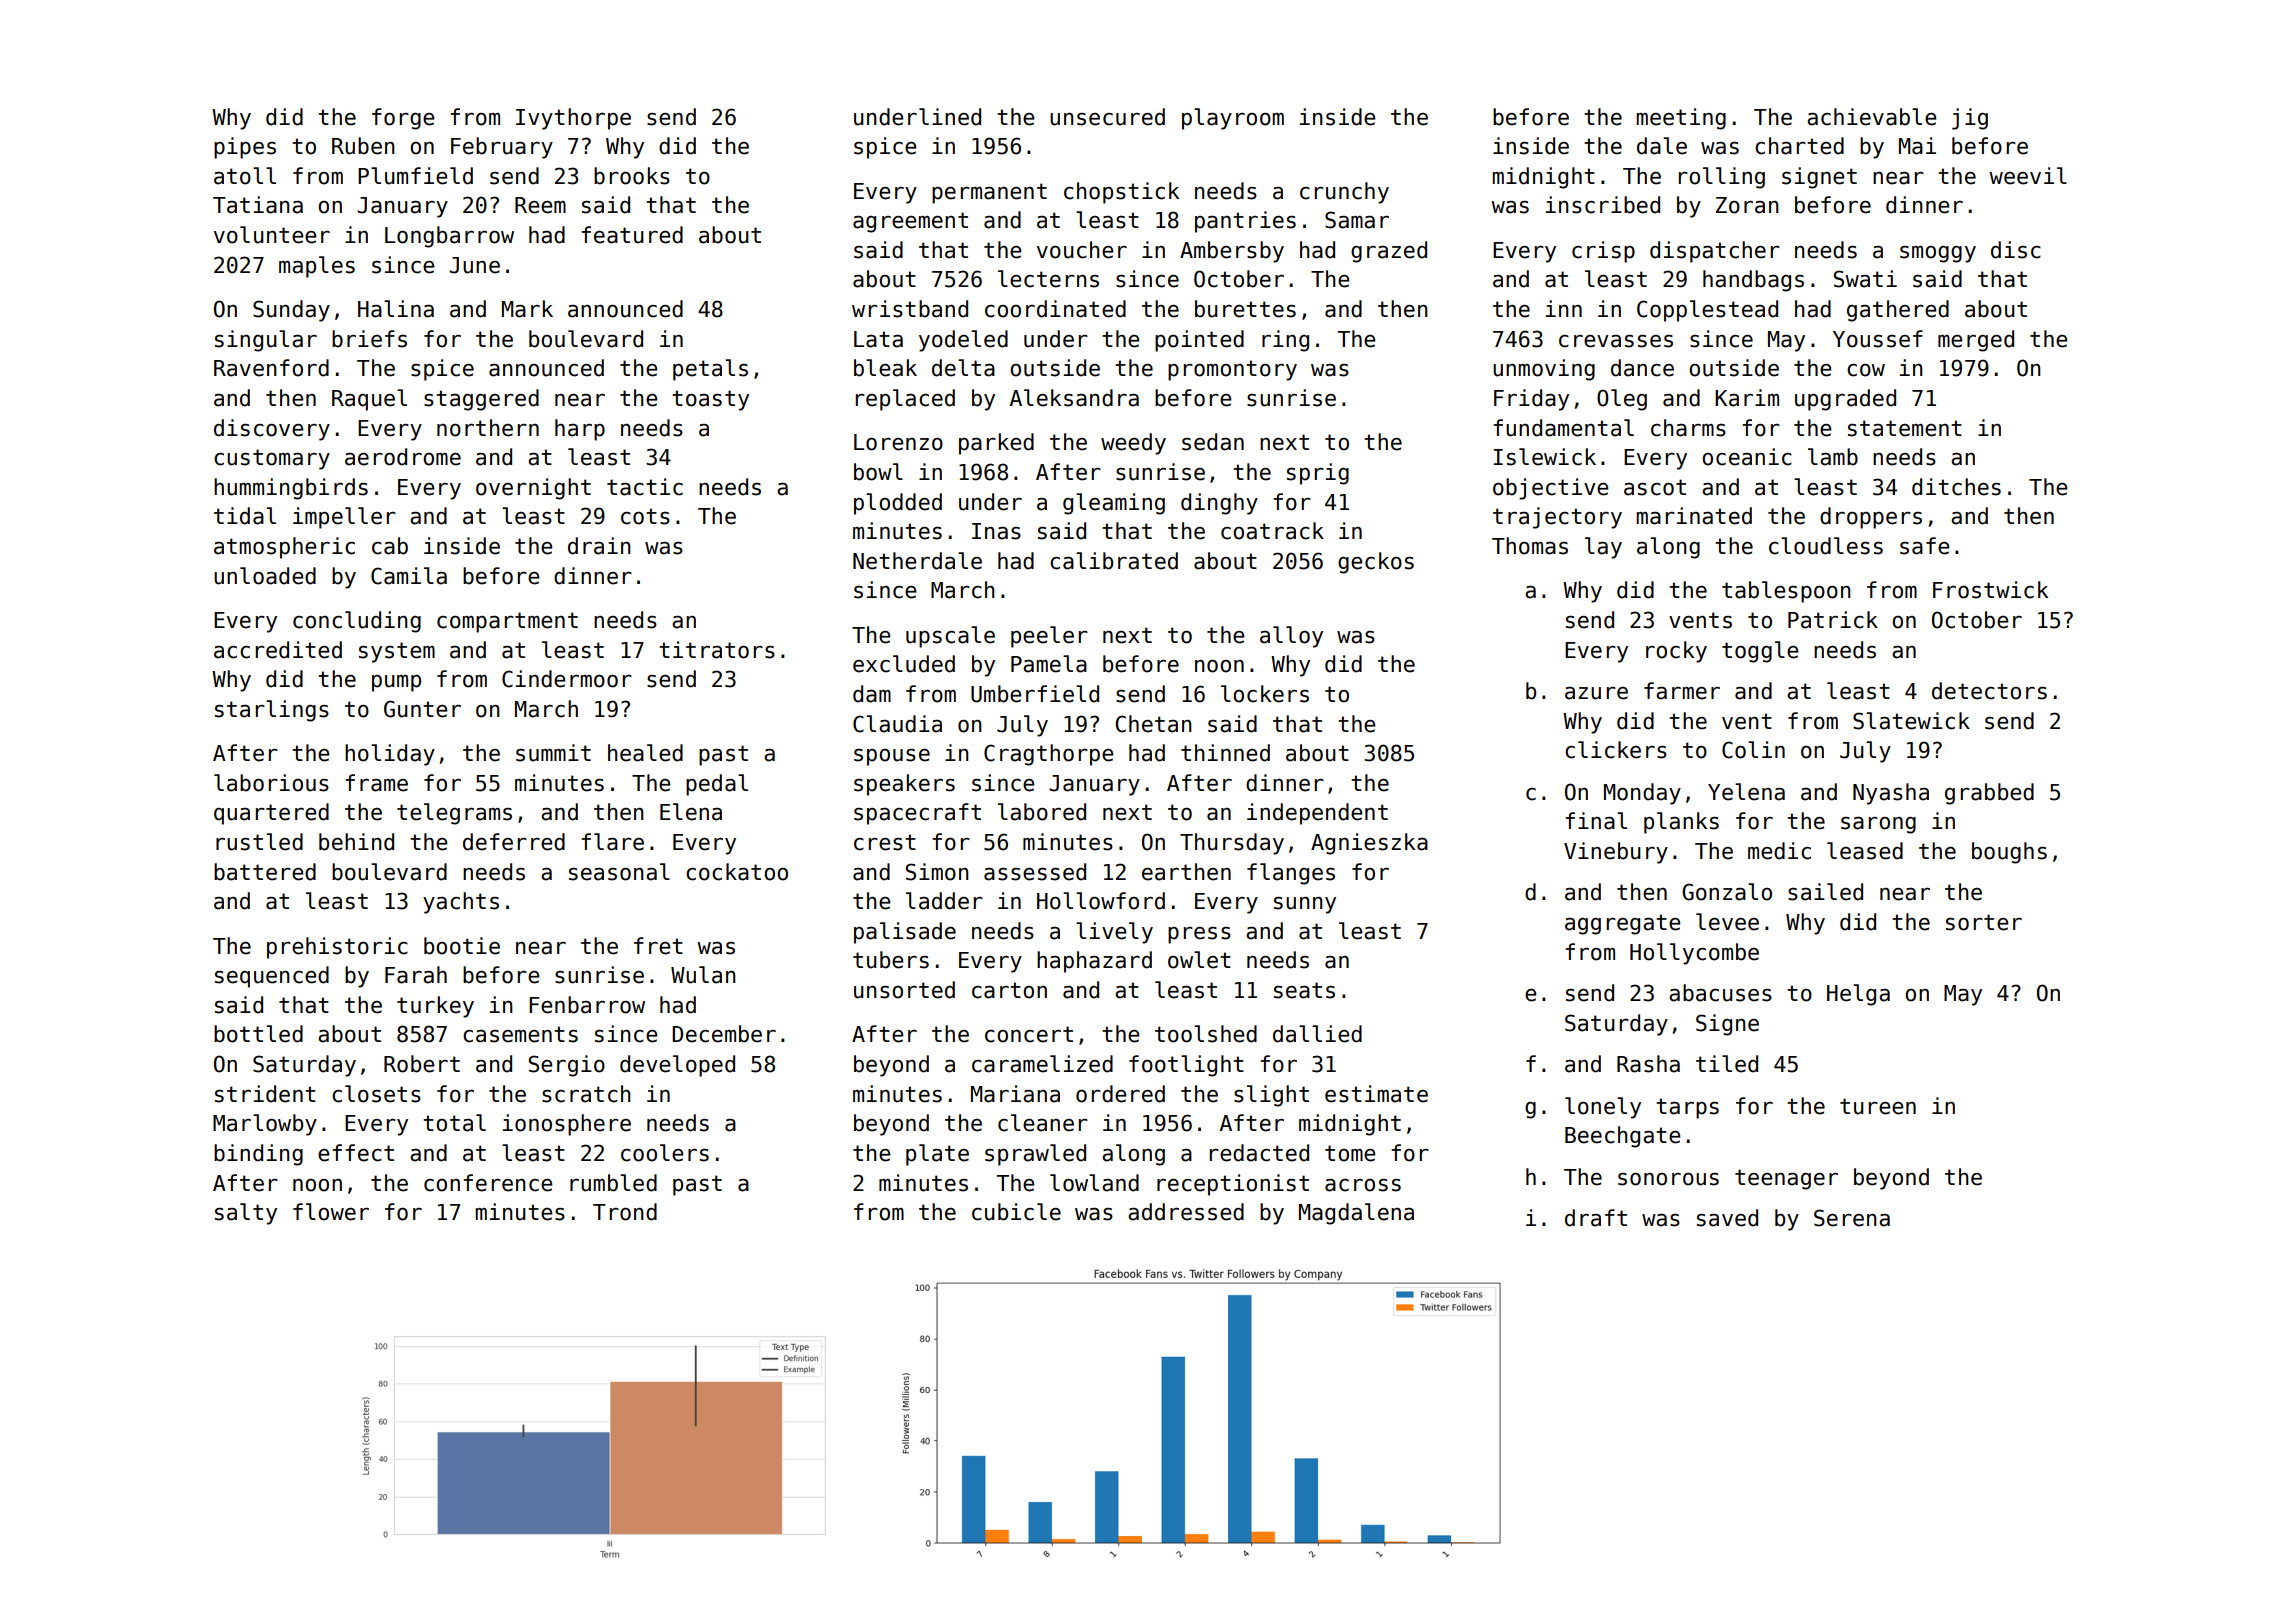 This screenshot has width=2292, height=1620. What do you see at coordinates (1622, 400) in the screenshot?
I see `Oleg` at bounding box center [1622, 400].
